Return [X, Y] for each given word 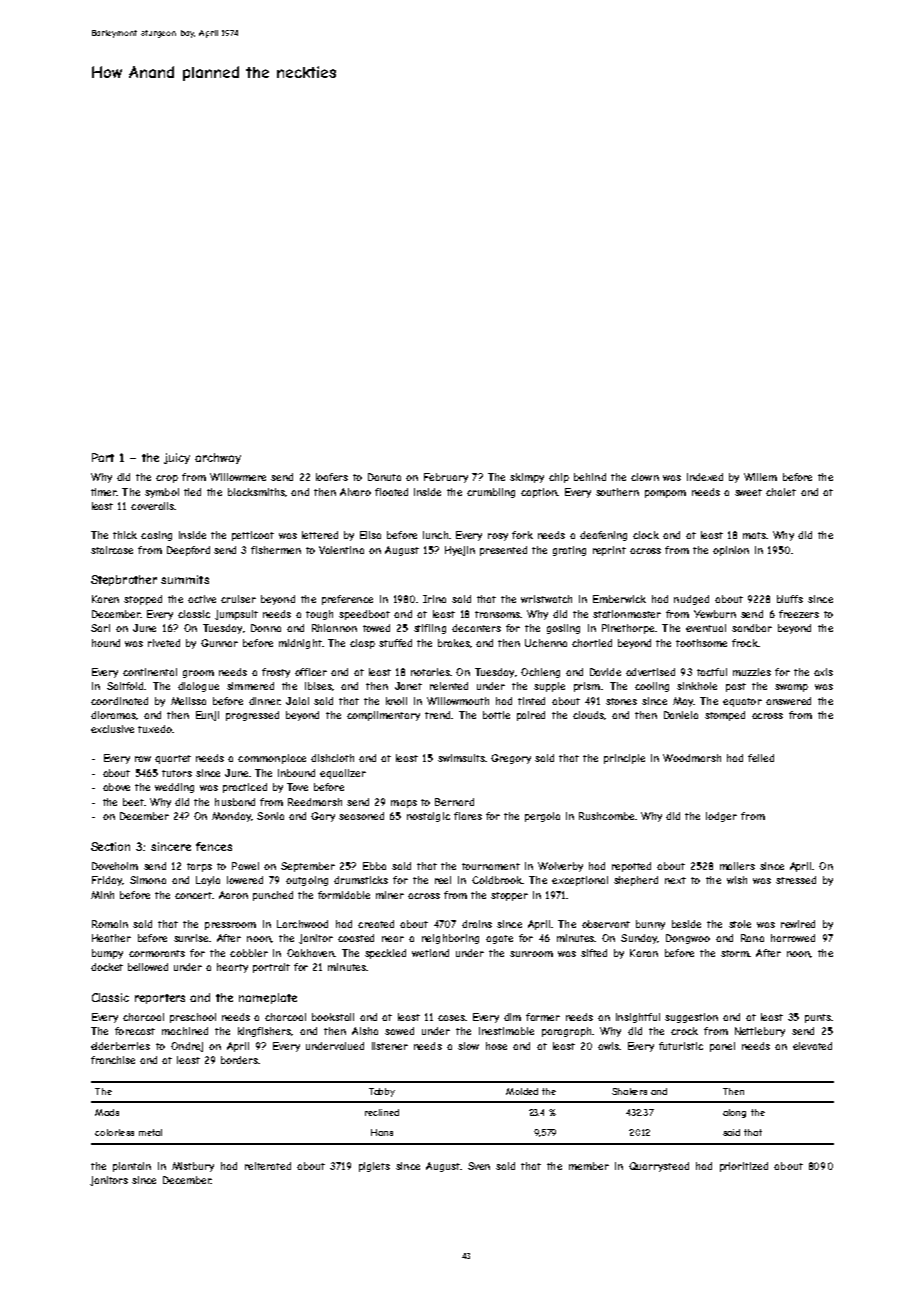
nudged [691, 600]
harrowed [793, 938]
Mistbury [193, 1167]
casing [156, 536]
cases [451, 1018]
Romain [110, 924]
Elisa [370, 535]
